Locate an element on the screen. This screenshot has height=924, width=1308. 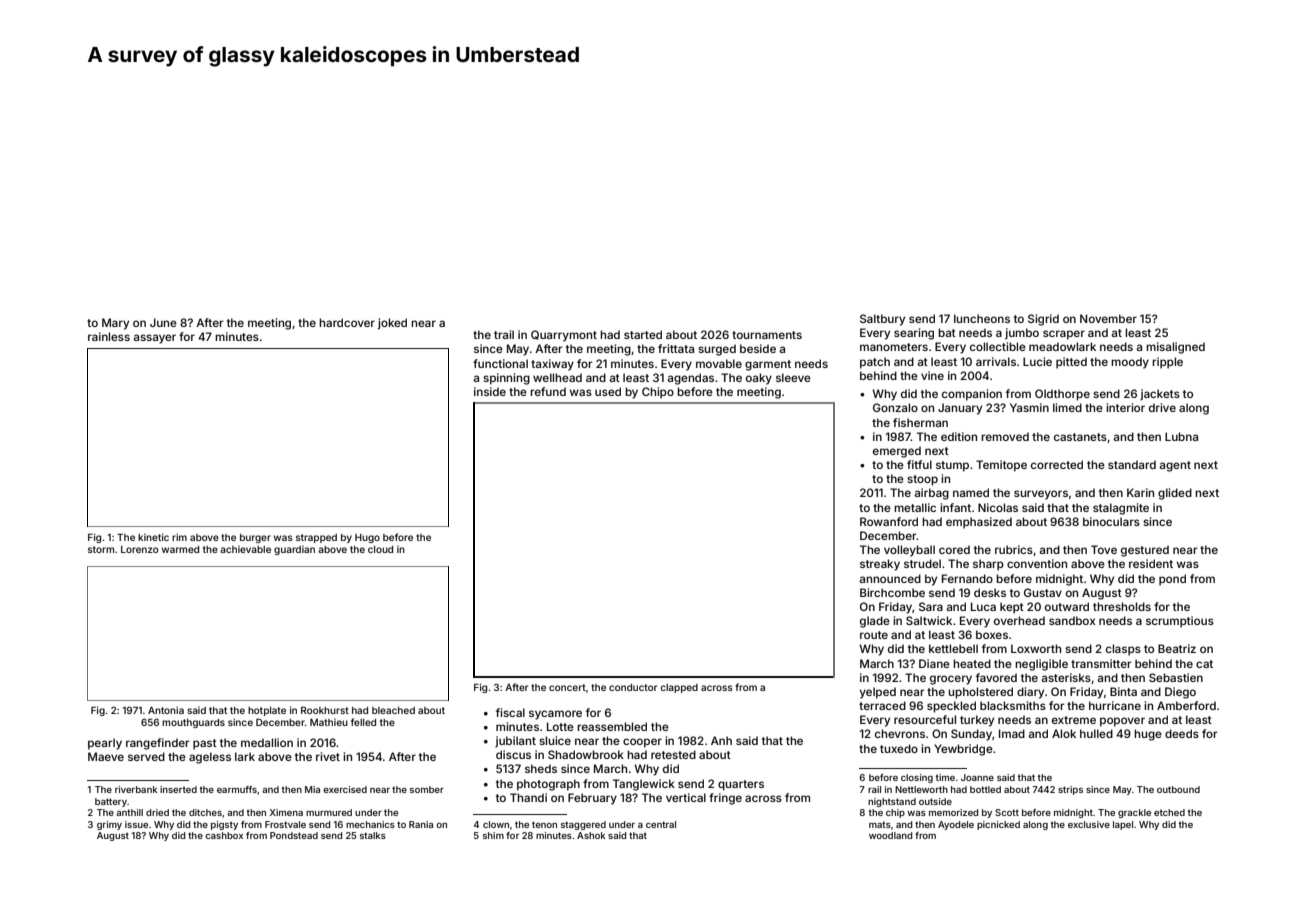
castanets is located at coordinates (1080, 437).
